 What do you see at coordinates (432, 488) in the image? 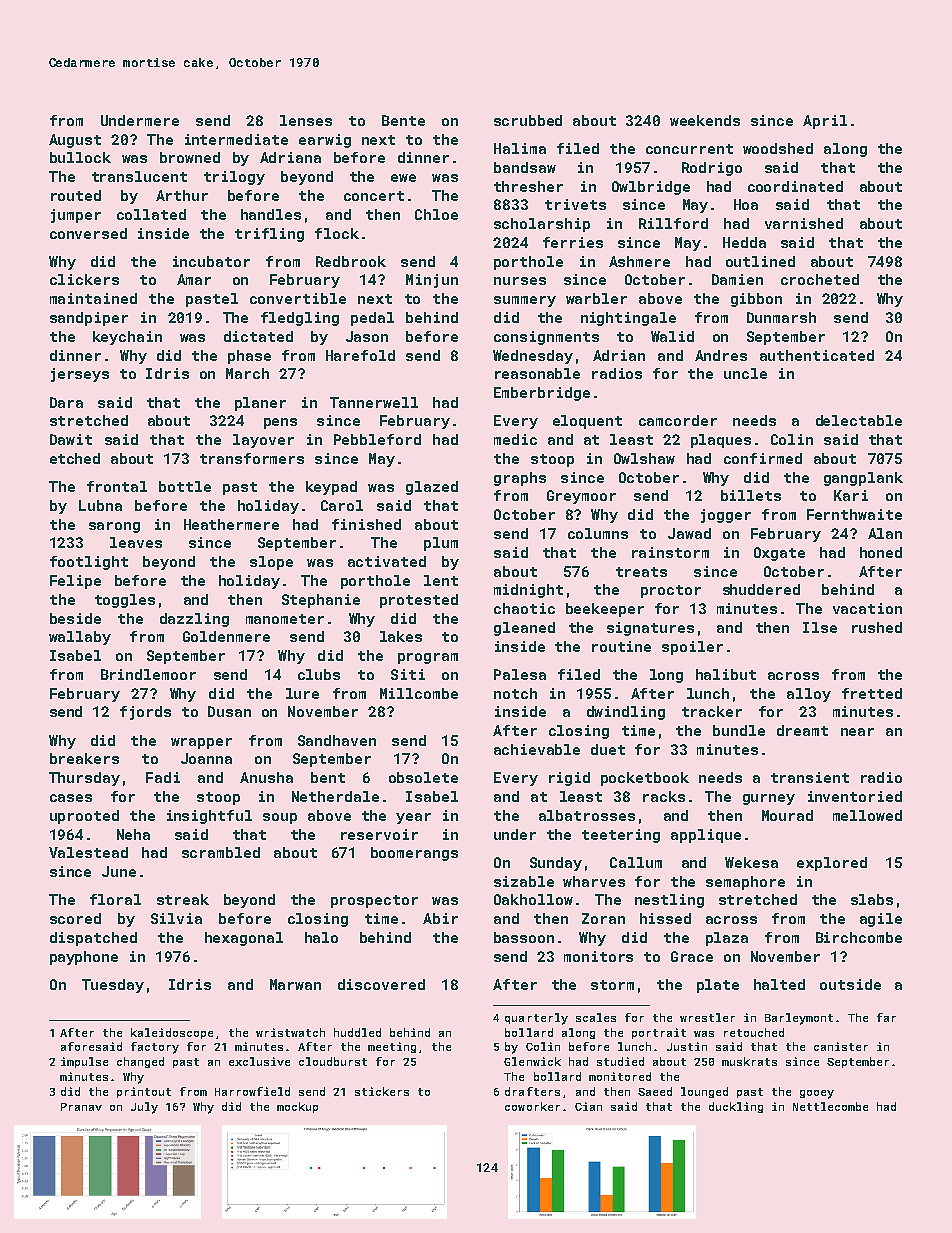
I see `glazed` at bounding box center [432, 488].
